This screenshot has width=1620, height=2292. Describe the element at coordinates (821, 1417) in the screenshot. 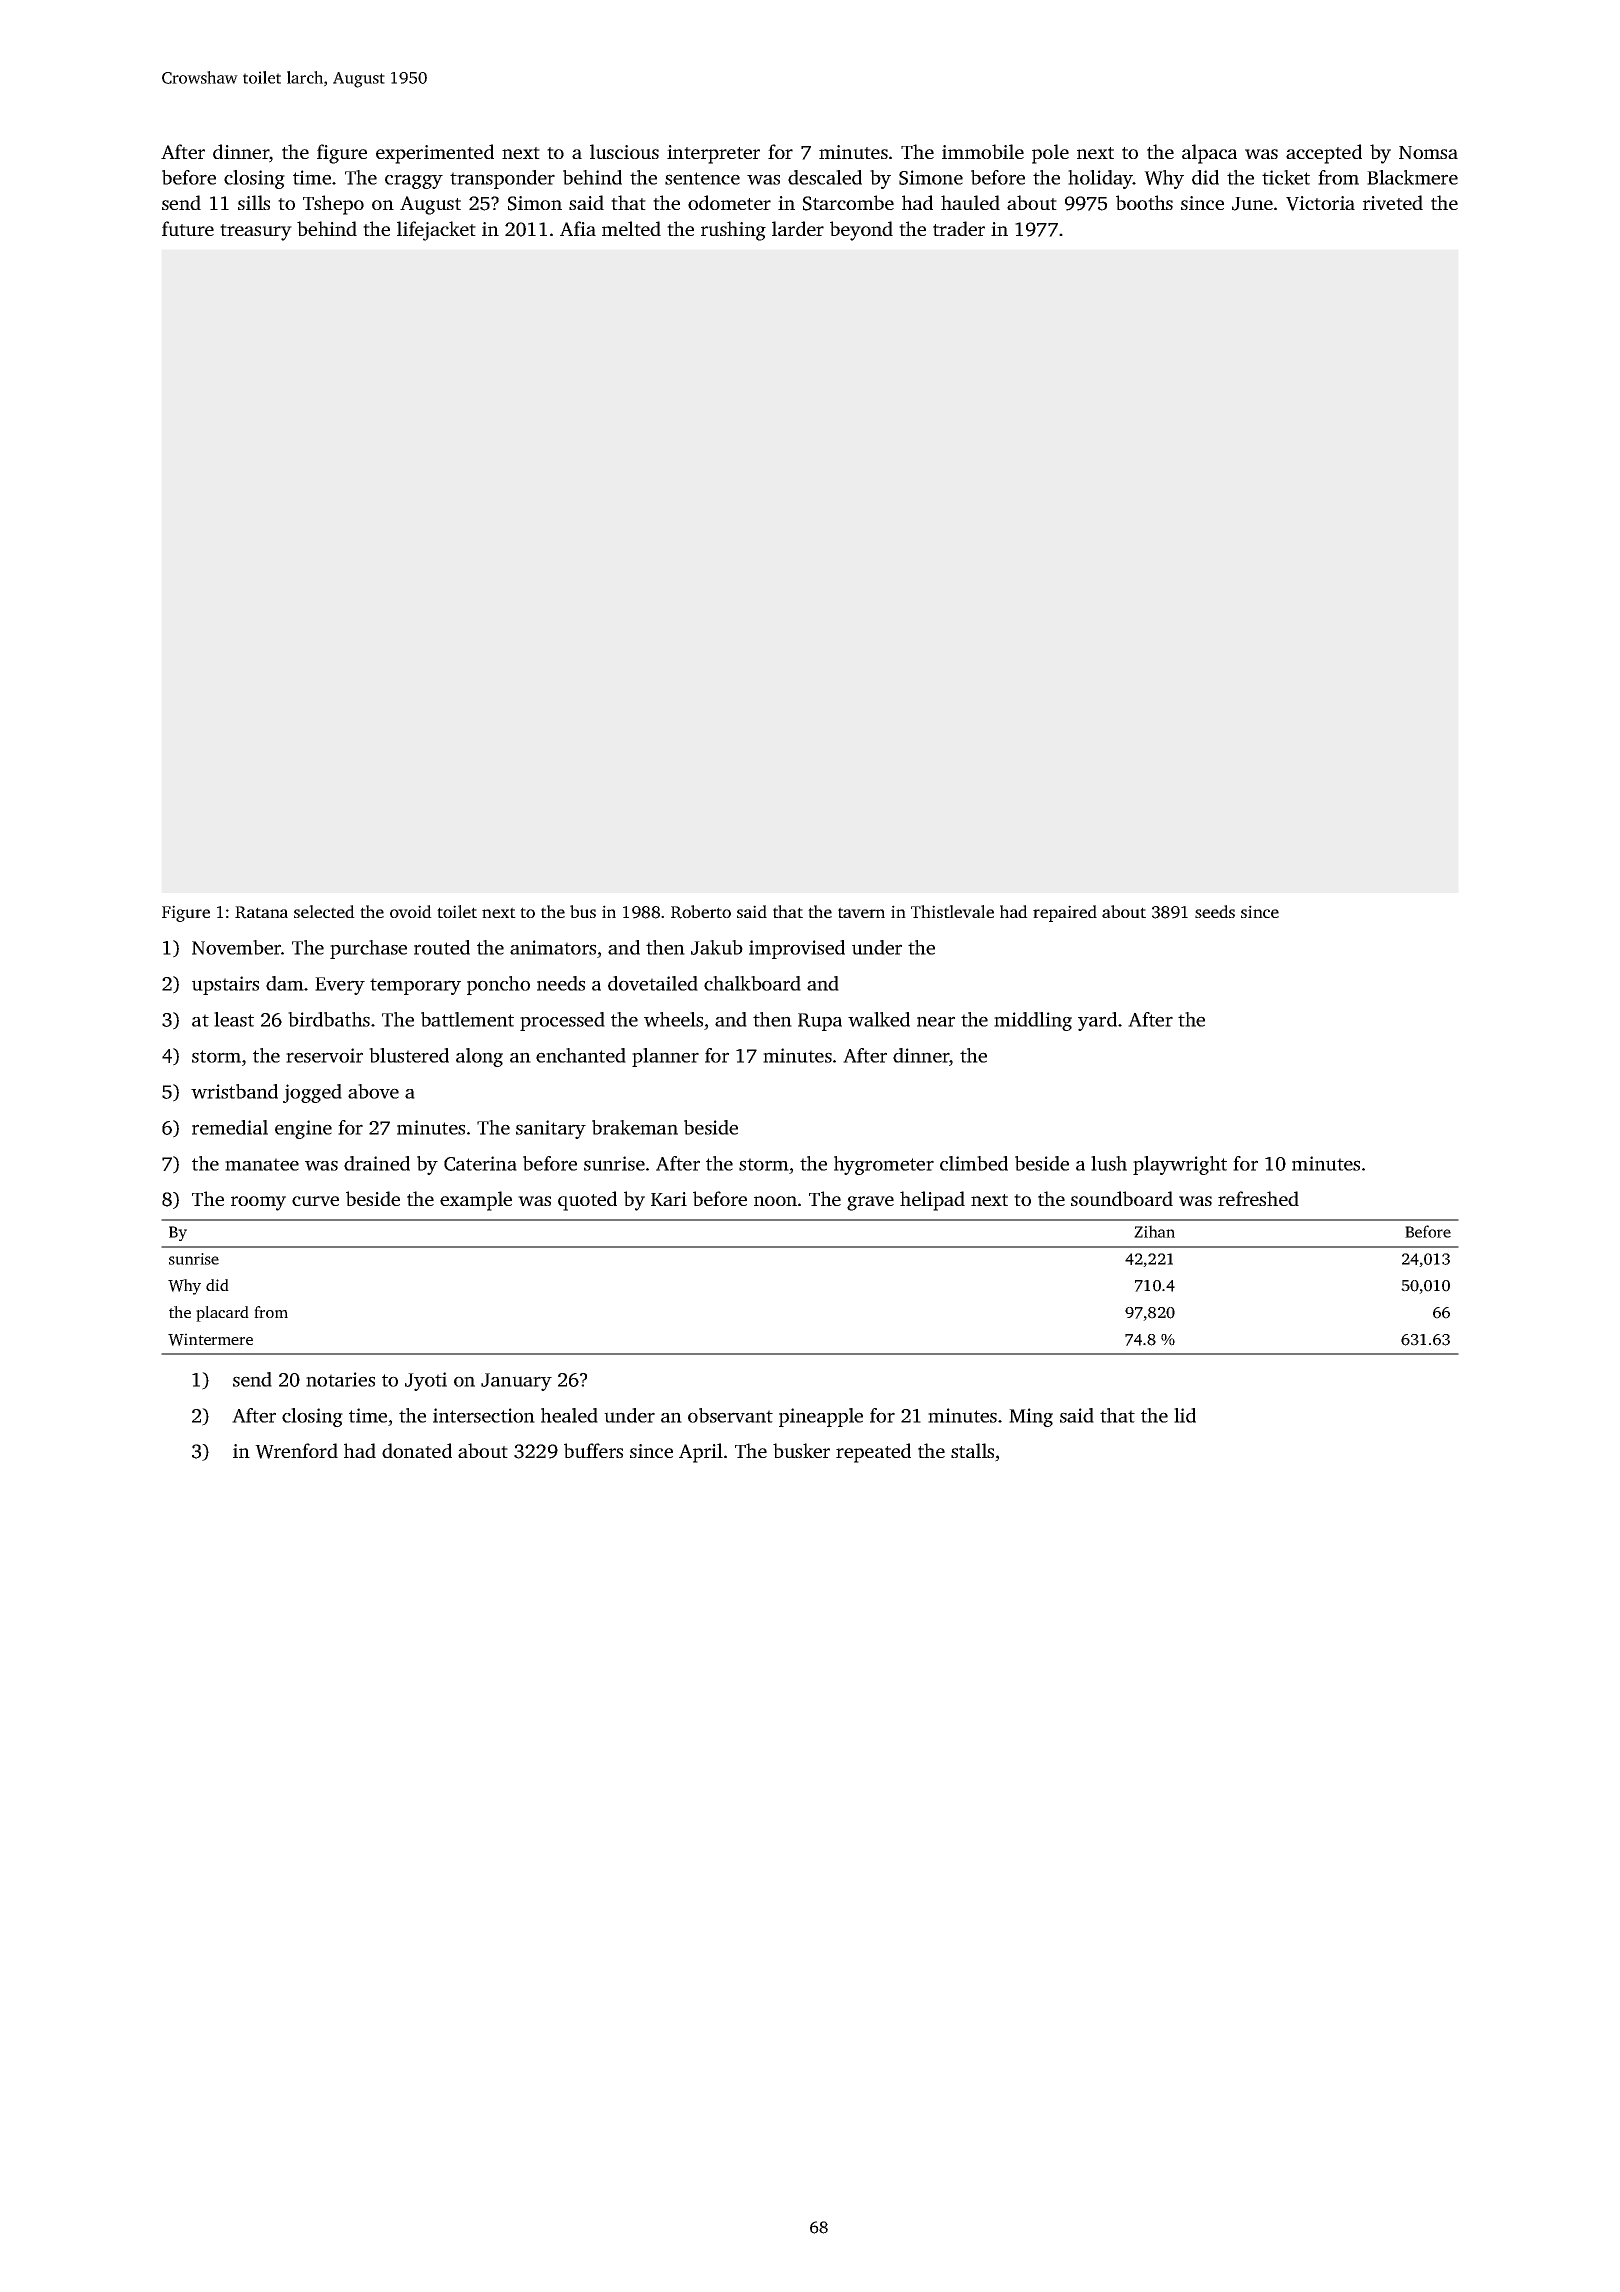

I see `pineapple` at that location.
